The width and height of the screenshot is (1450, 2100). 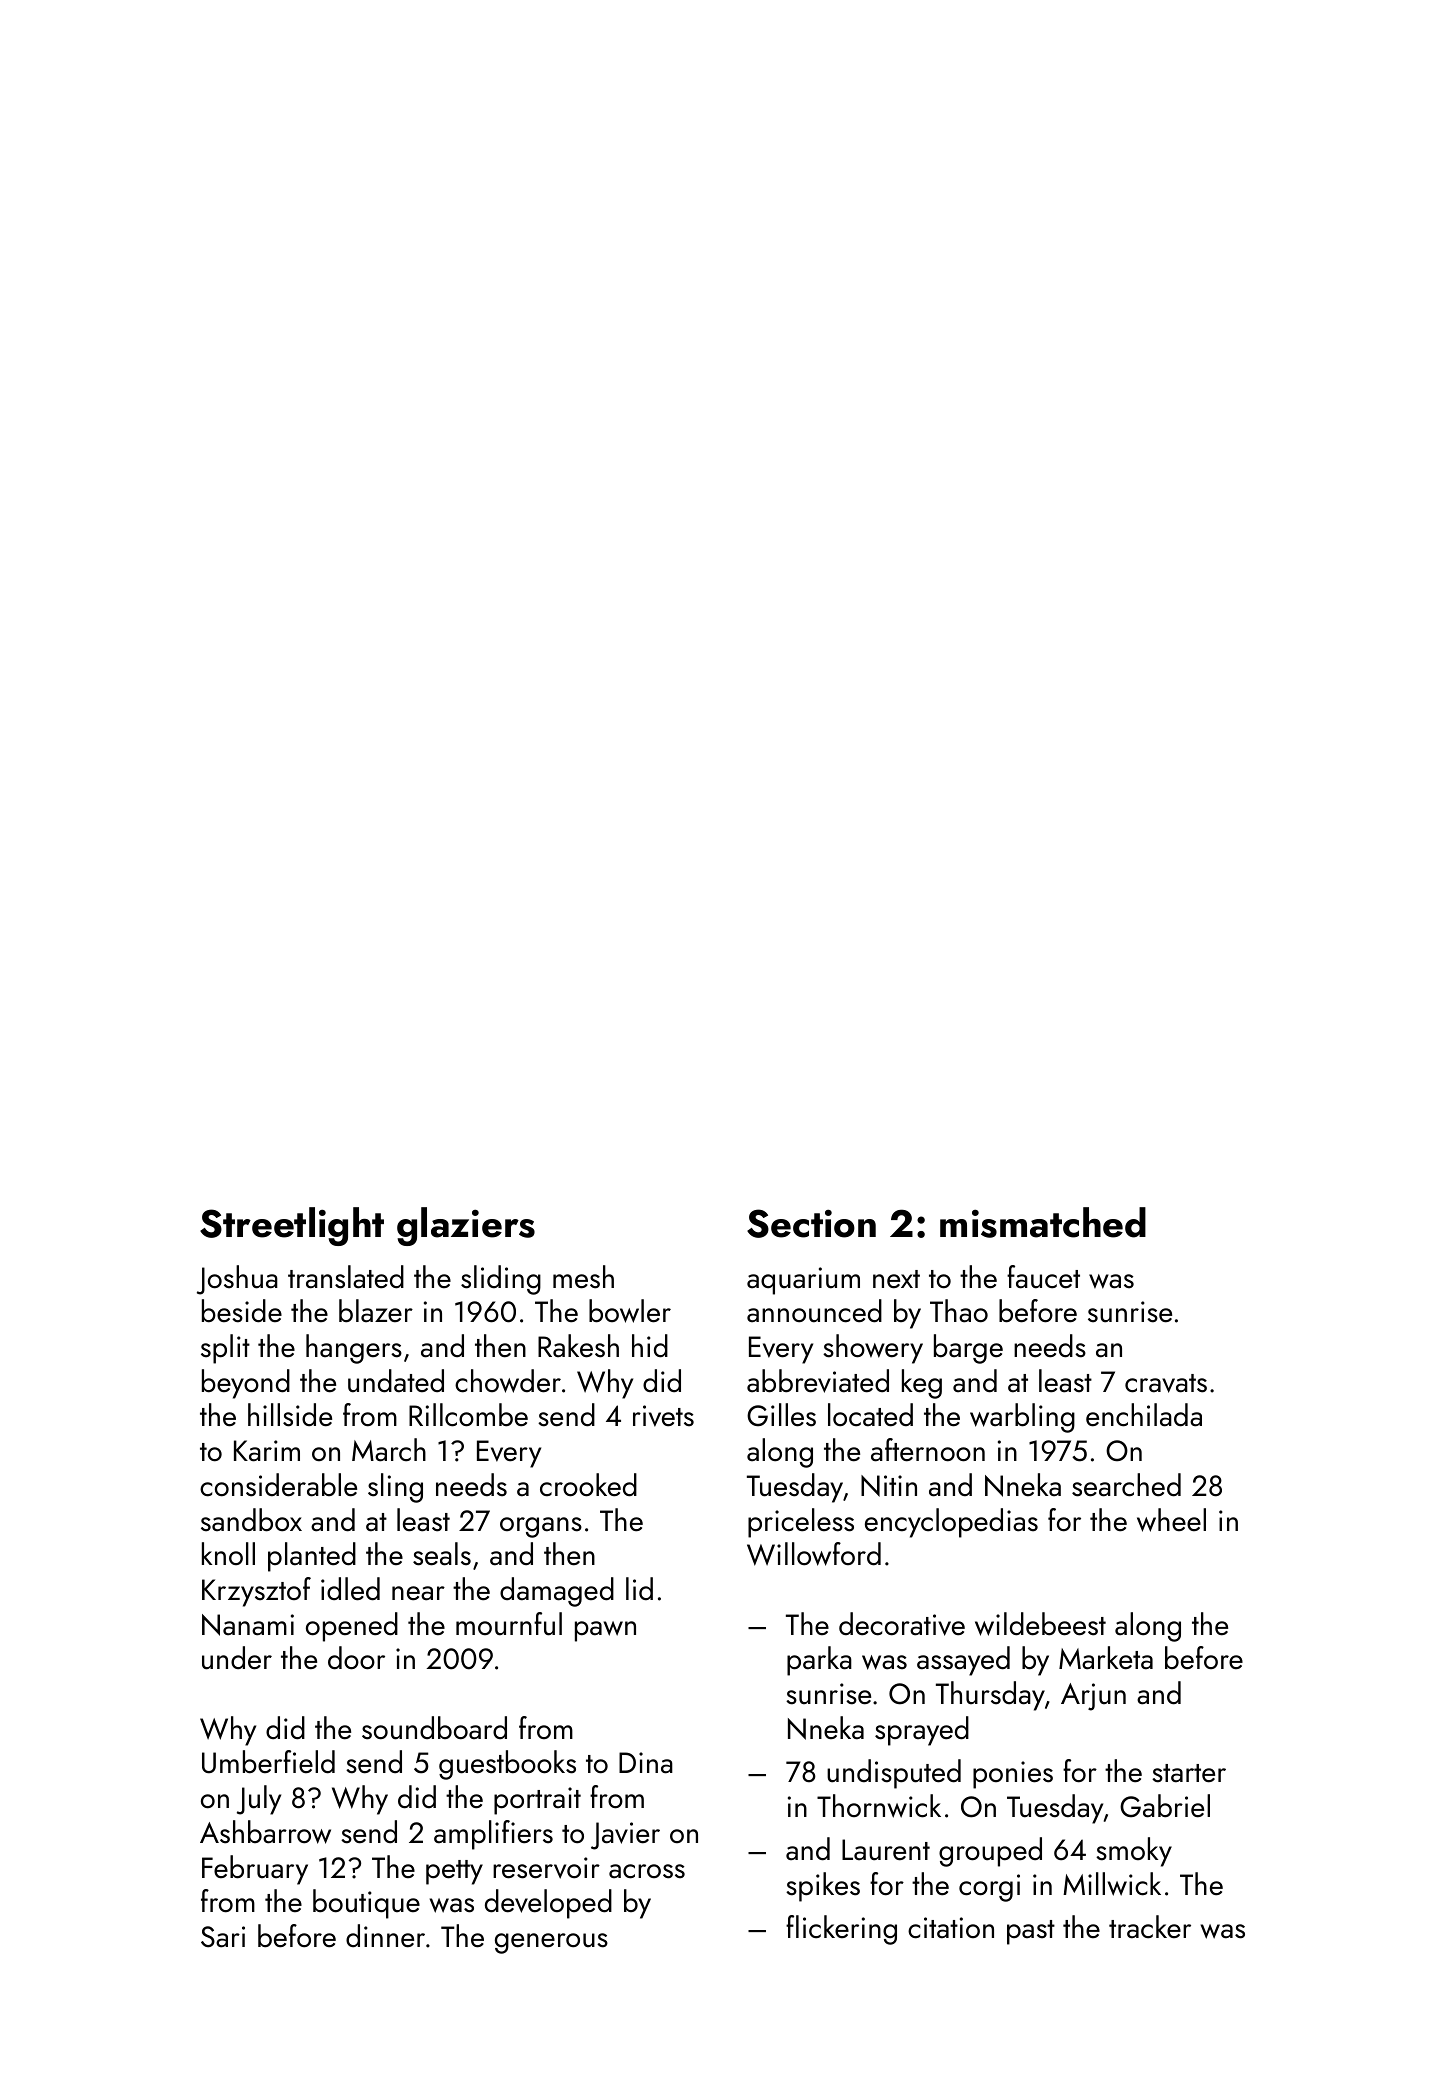 What do you see at coordinates (605, 1631) in the screenshot?
I see `pawn` at bounding box center [605, 1631].
